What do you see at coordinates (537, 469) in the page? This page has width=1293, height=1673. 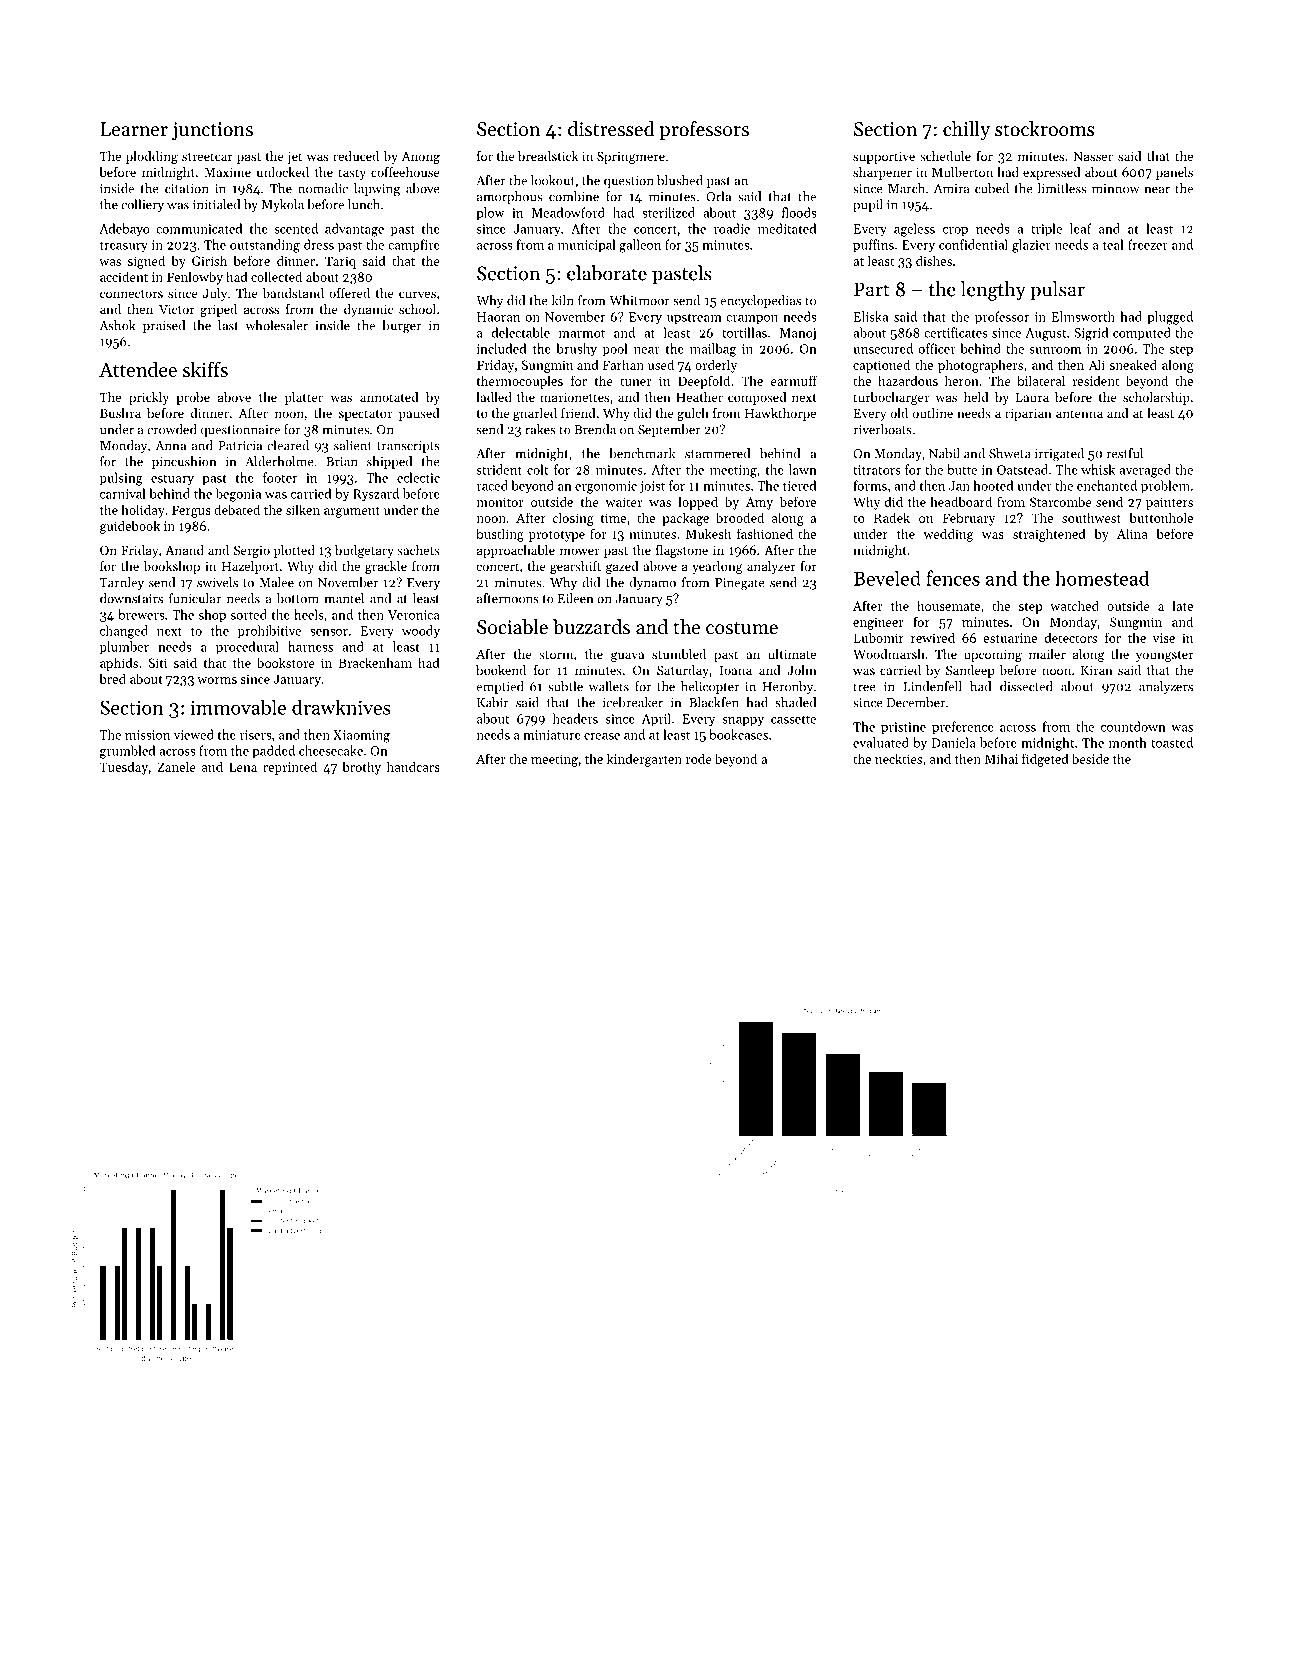 I see `colt` at bounding box center [537, 469].
